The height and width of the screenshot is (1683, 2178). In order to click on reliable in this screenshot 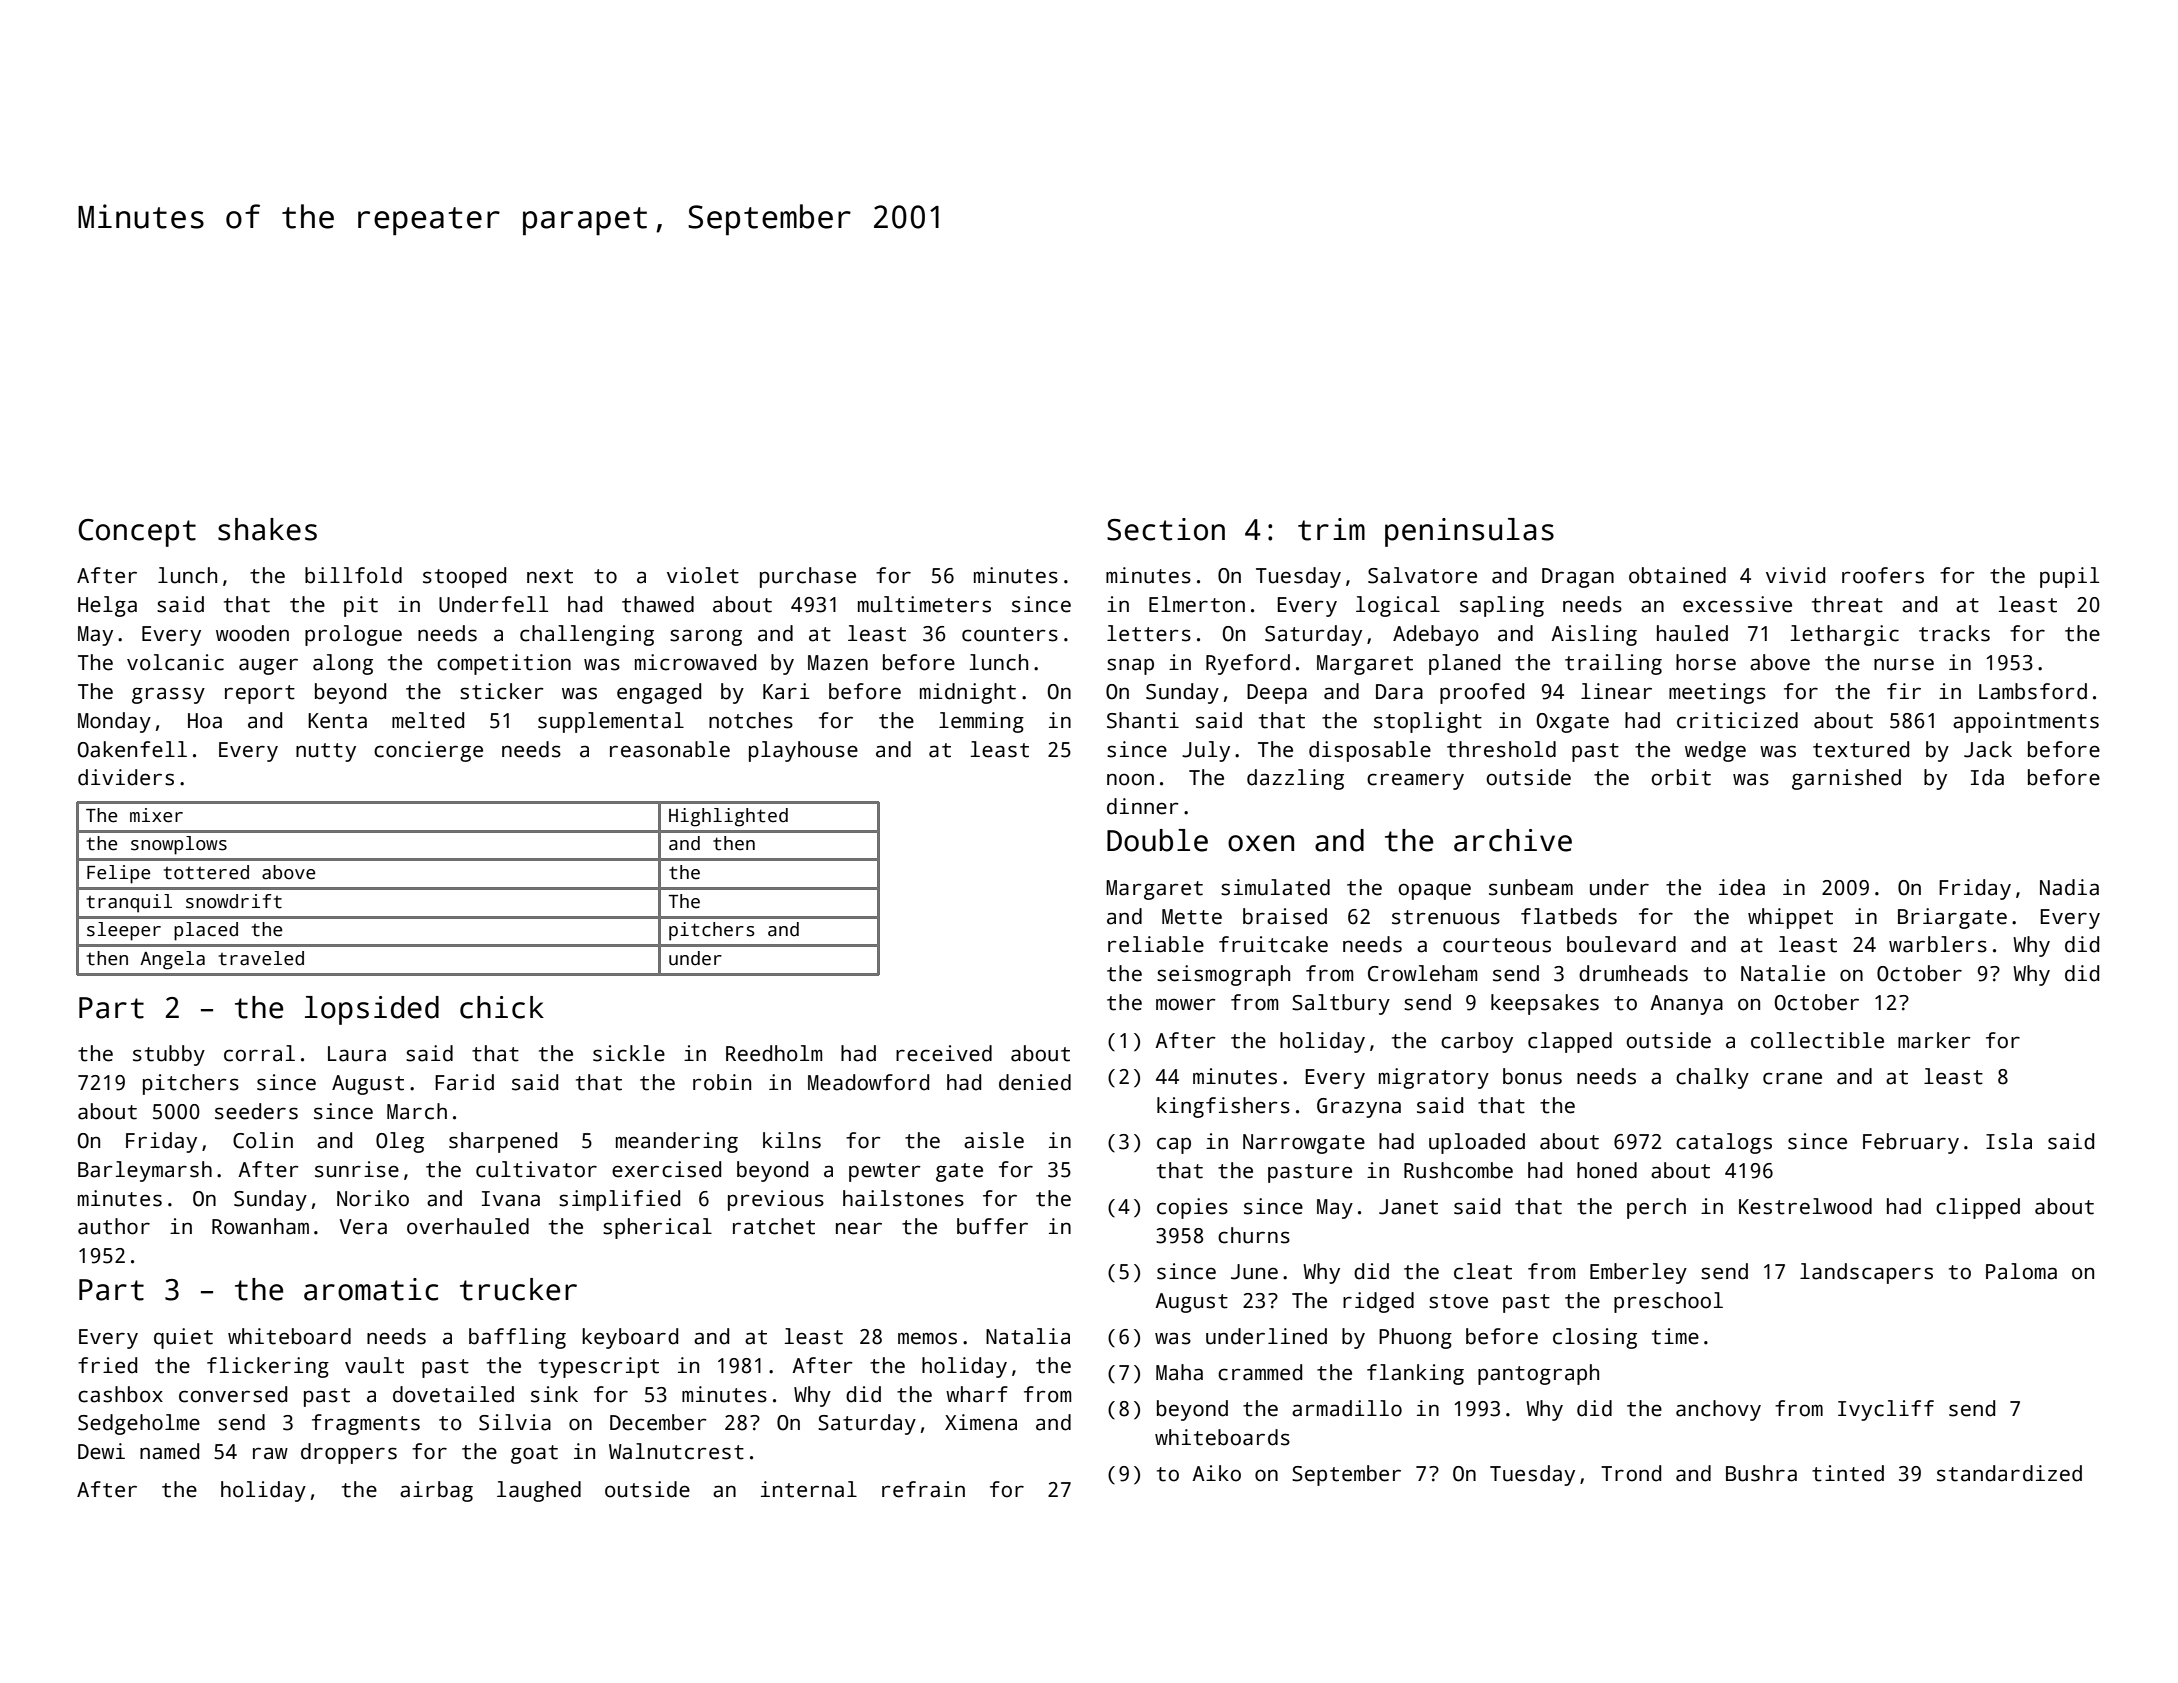, I will do `click(1156, 944)`.
